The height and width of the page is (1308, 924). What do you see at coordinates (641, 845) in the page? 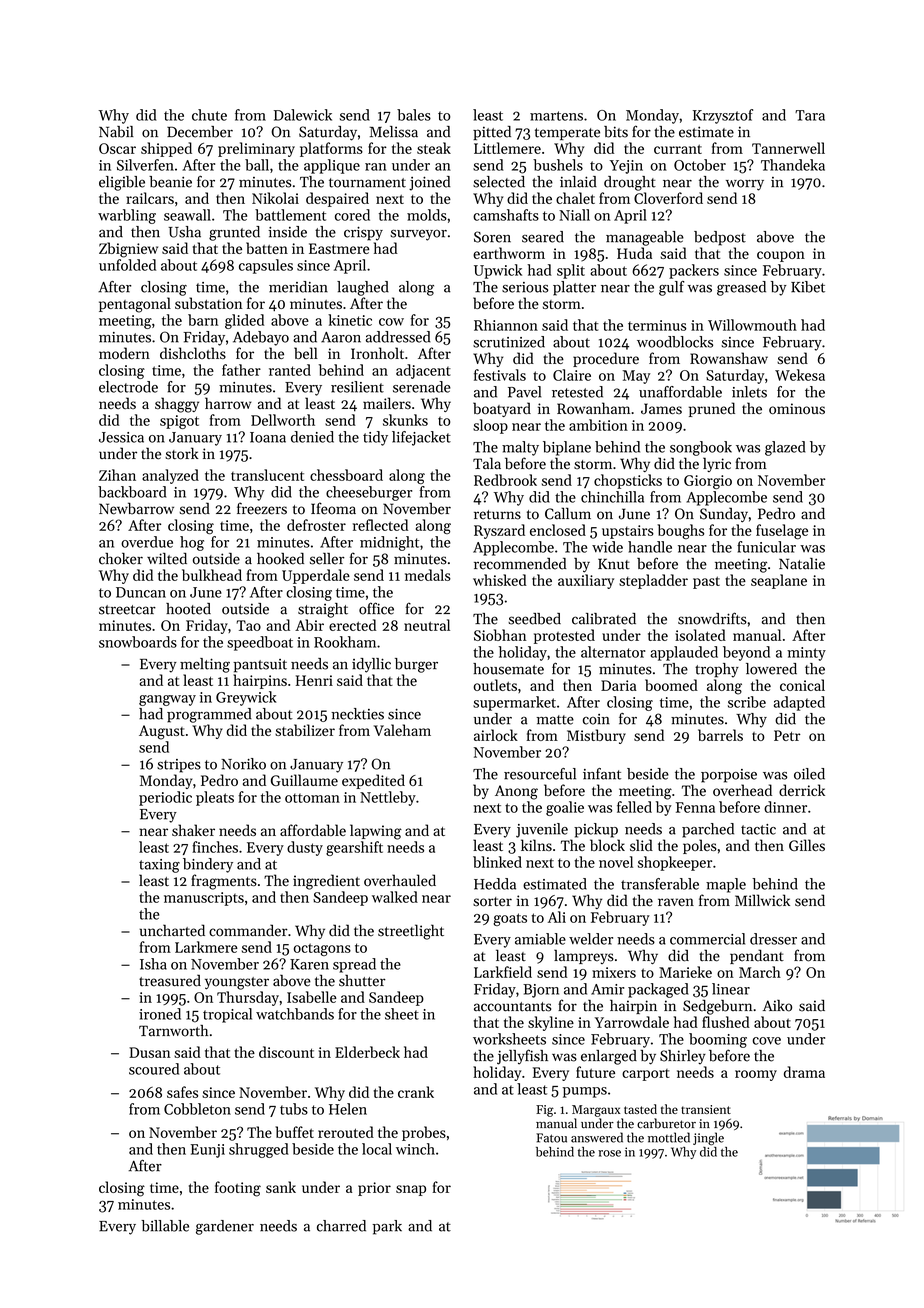
I see `slid` at bounding box center [641, 845].
